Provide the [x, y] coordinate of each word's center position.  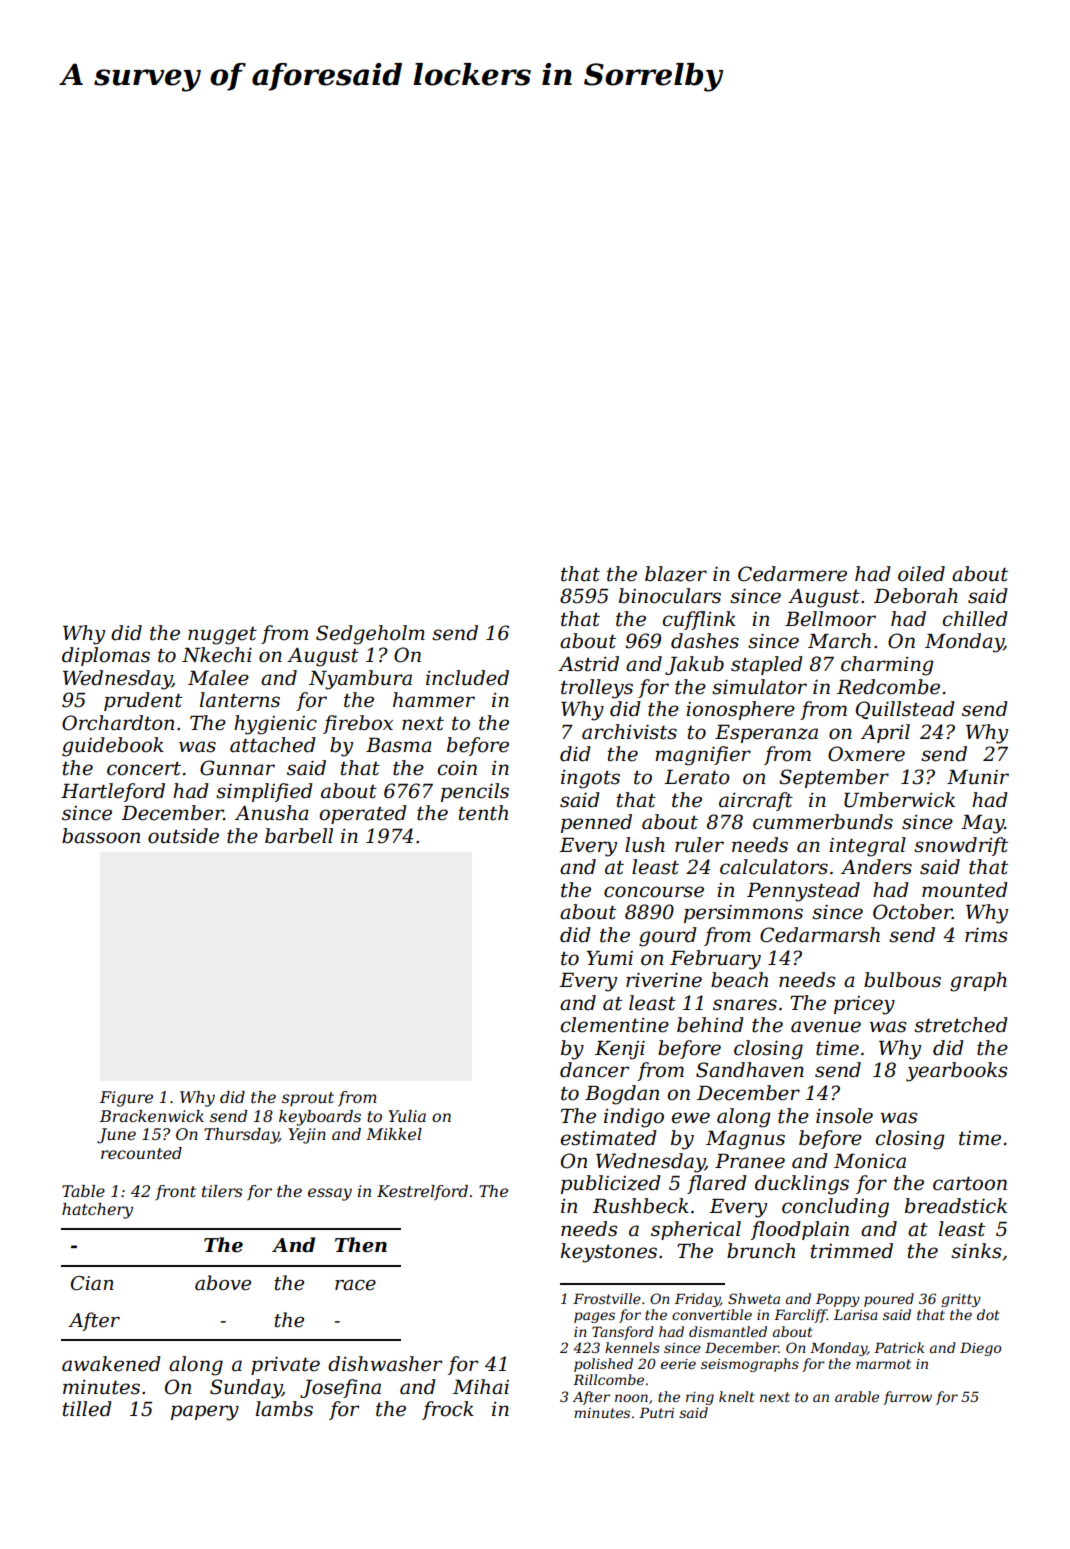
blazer [676, 574]
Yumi [609, 958]
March [839, 641]
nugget [222, 636]
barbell [299, 836]
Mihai [481, 1387]
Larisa [856, 1314]
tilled [87, 1409]
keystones [609, 1253]
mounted [965, 890]
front [175, 1192]
